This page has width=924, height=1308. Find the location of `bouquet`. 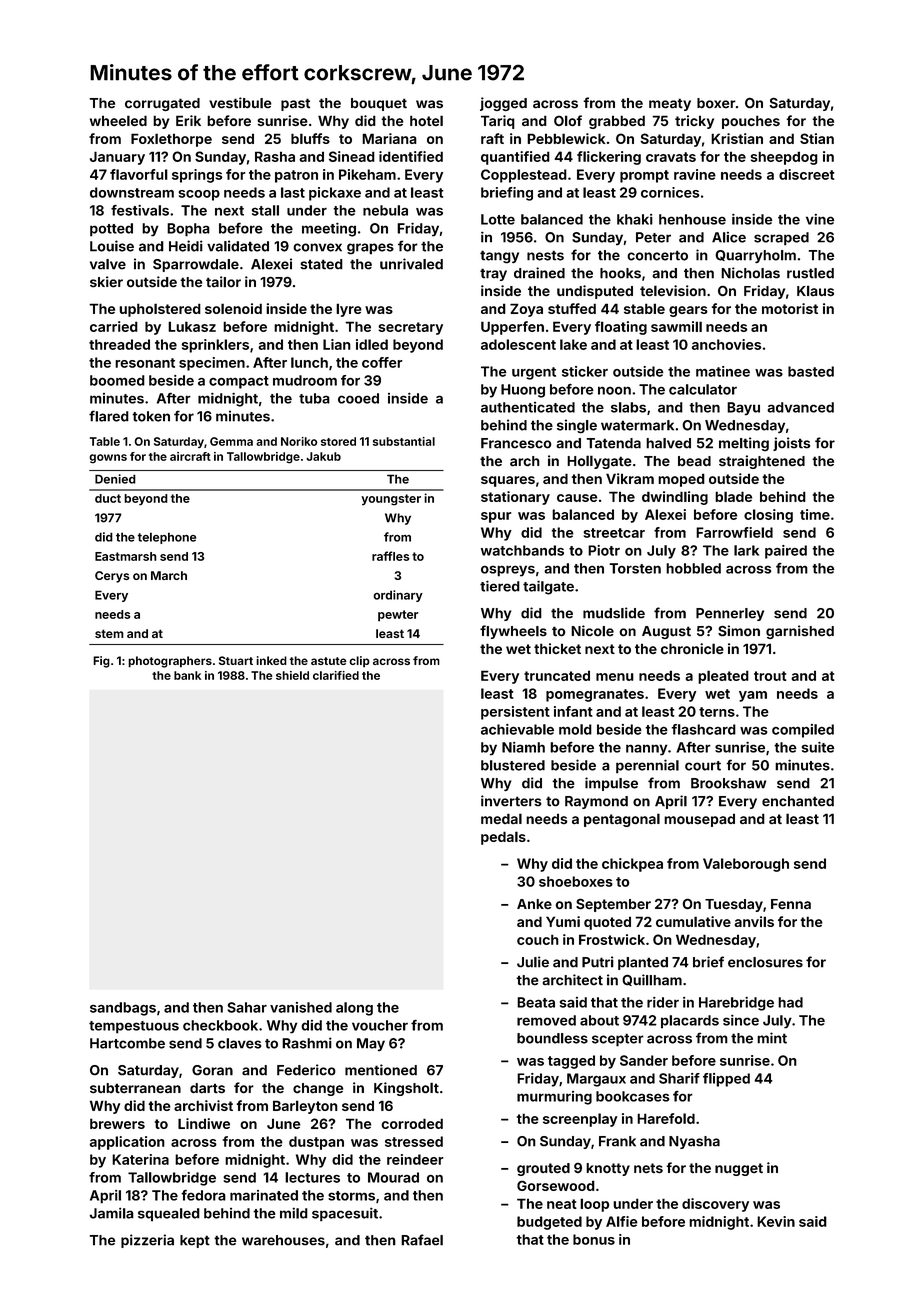

bouquet is located at coordinates (379, 104).
